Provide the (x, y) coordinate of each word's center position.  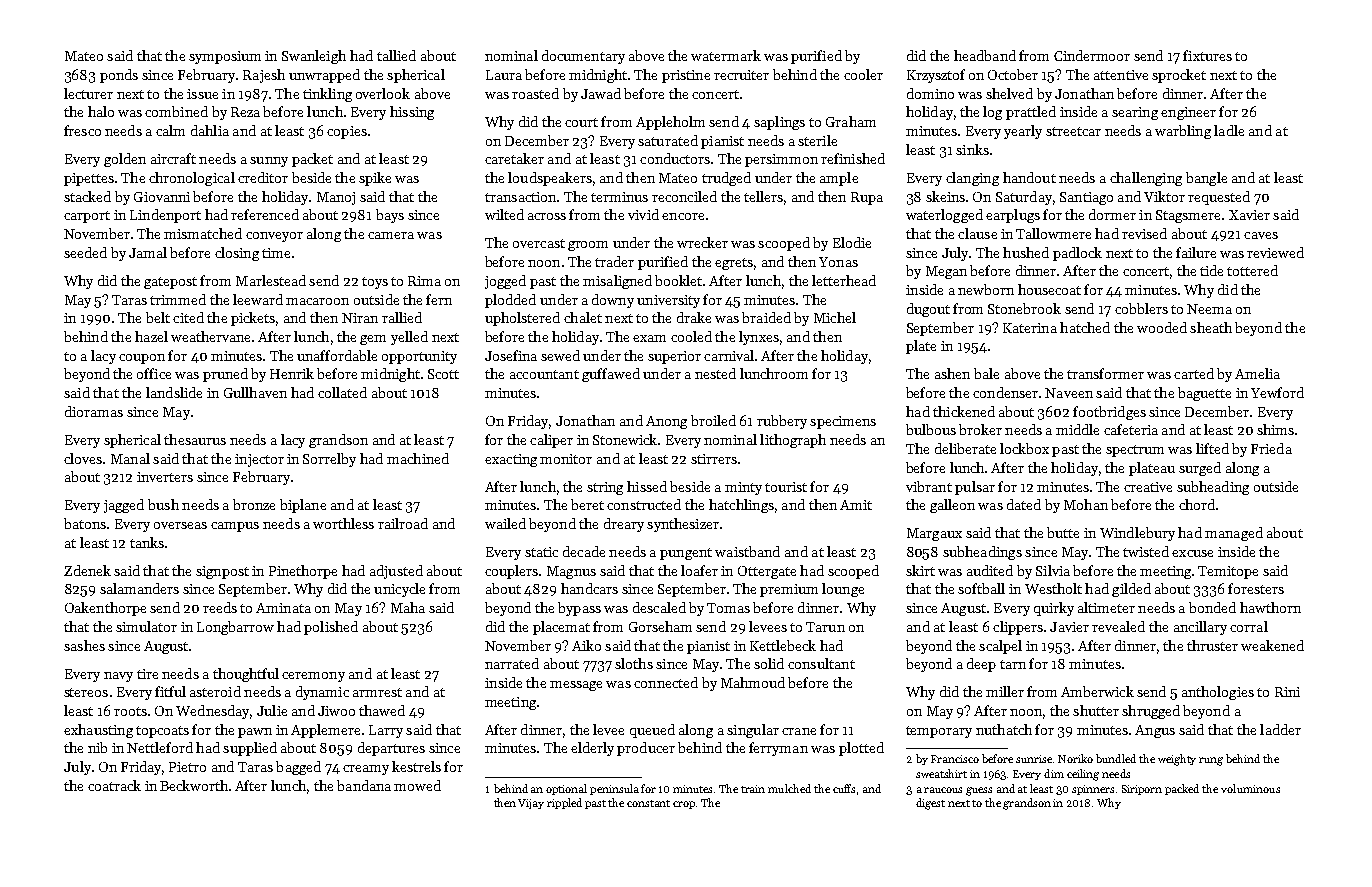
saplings (779, 123)
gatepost (170, 283)
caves (1261, 235)
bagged (298, 768)
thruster (1212, 645)
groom (588, 246)
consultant (821, 663)
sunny (269, 162)
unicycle (399, 590)
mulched (789, 788)
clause (977, 233)
